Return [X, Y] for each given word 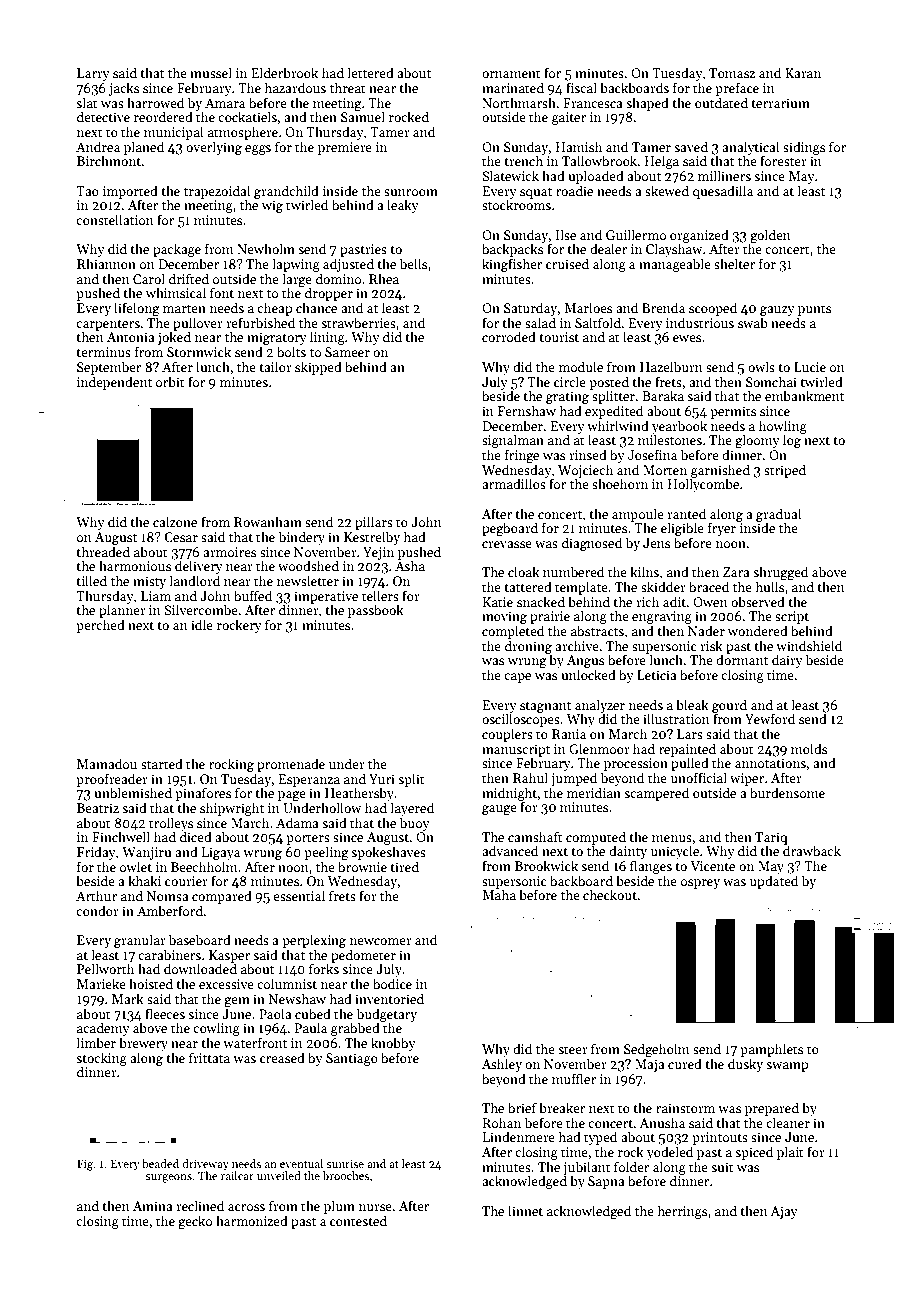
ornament [511, 74]
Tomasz [732, 73]
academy [103, 1029]
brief [522, 1107]
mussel [211, 72]
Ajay [784, 1212]
